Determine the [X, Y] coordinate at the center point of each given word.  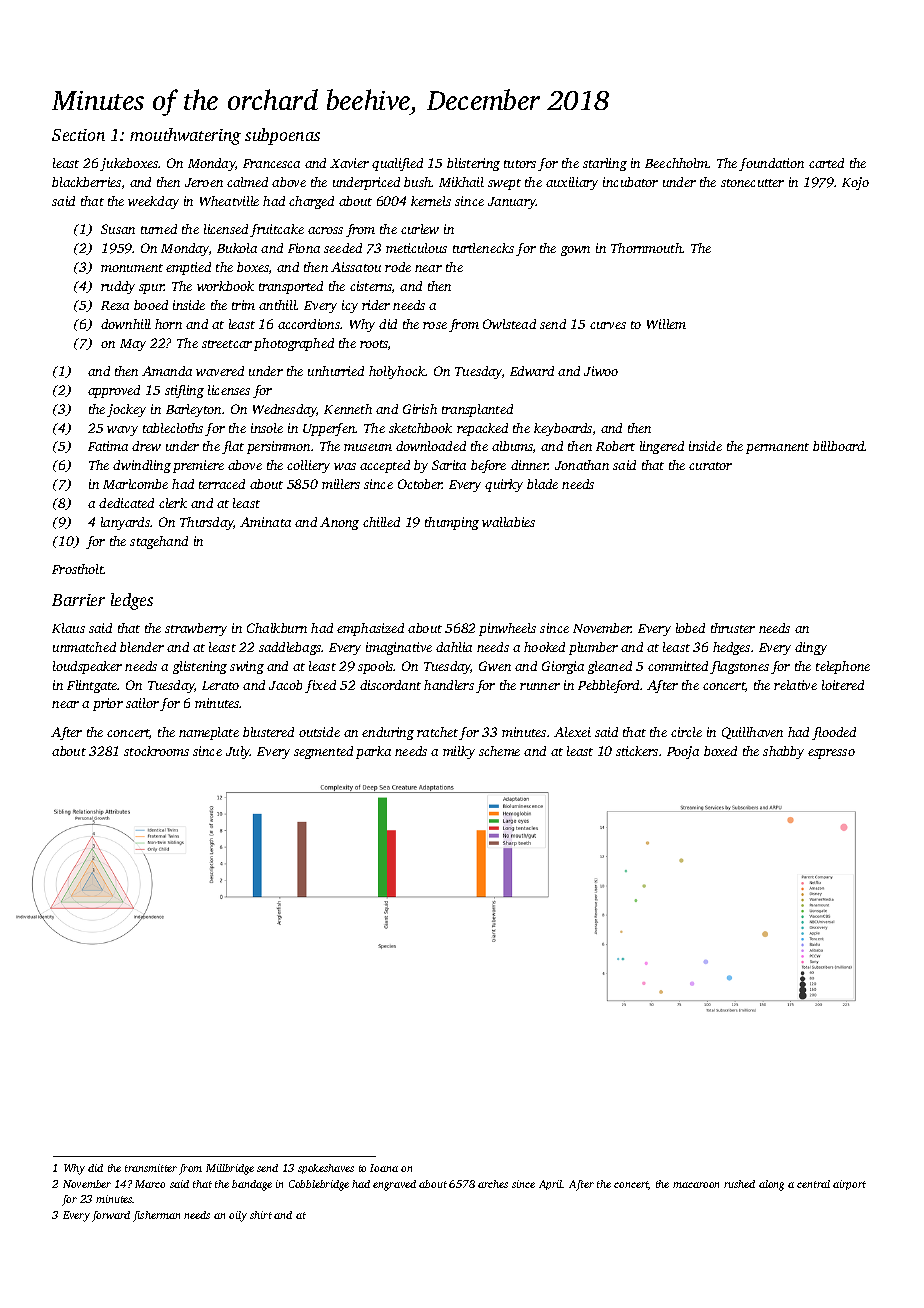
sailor [142, 703]
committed [678, 666]
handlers [449, 685]
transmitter [151, 1168]
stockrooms [156, 751]
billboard [839, 446]
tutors [520, 164]
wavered [220, 371]
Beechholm [676, 163]
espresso [831, 754]
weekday [153, 202]
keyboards [563, 429]
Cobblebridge [319, 1185]
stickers [637, 751]
